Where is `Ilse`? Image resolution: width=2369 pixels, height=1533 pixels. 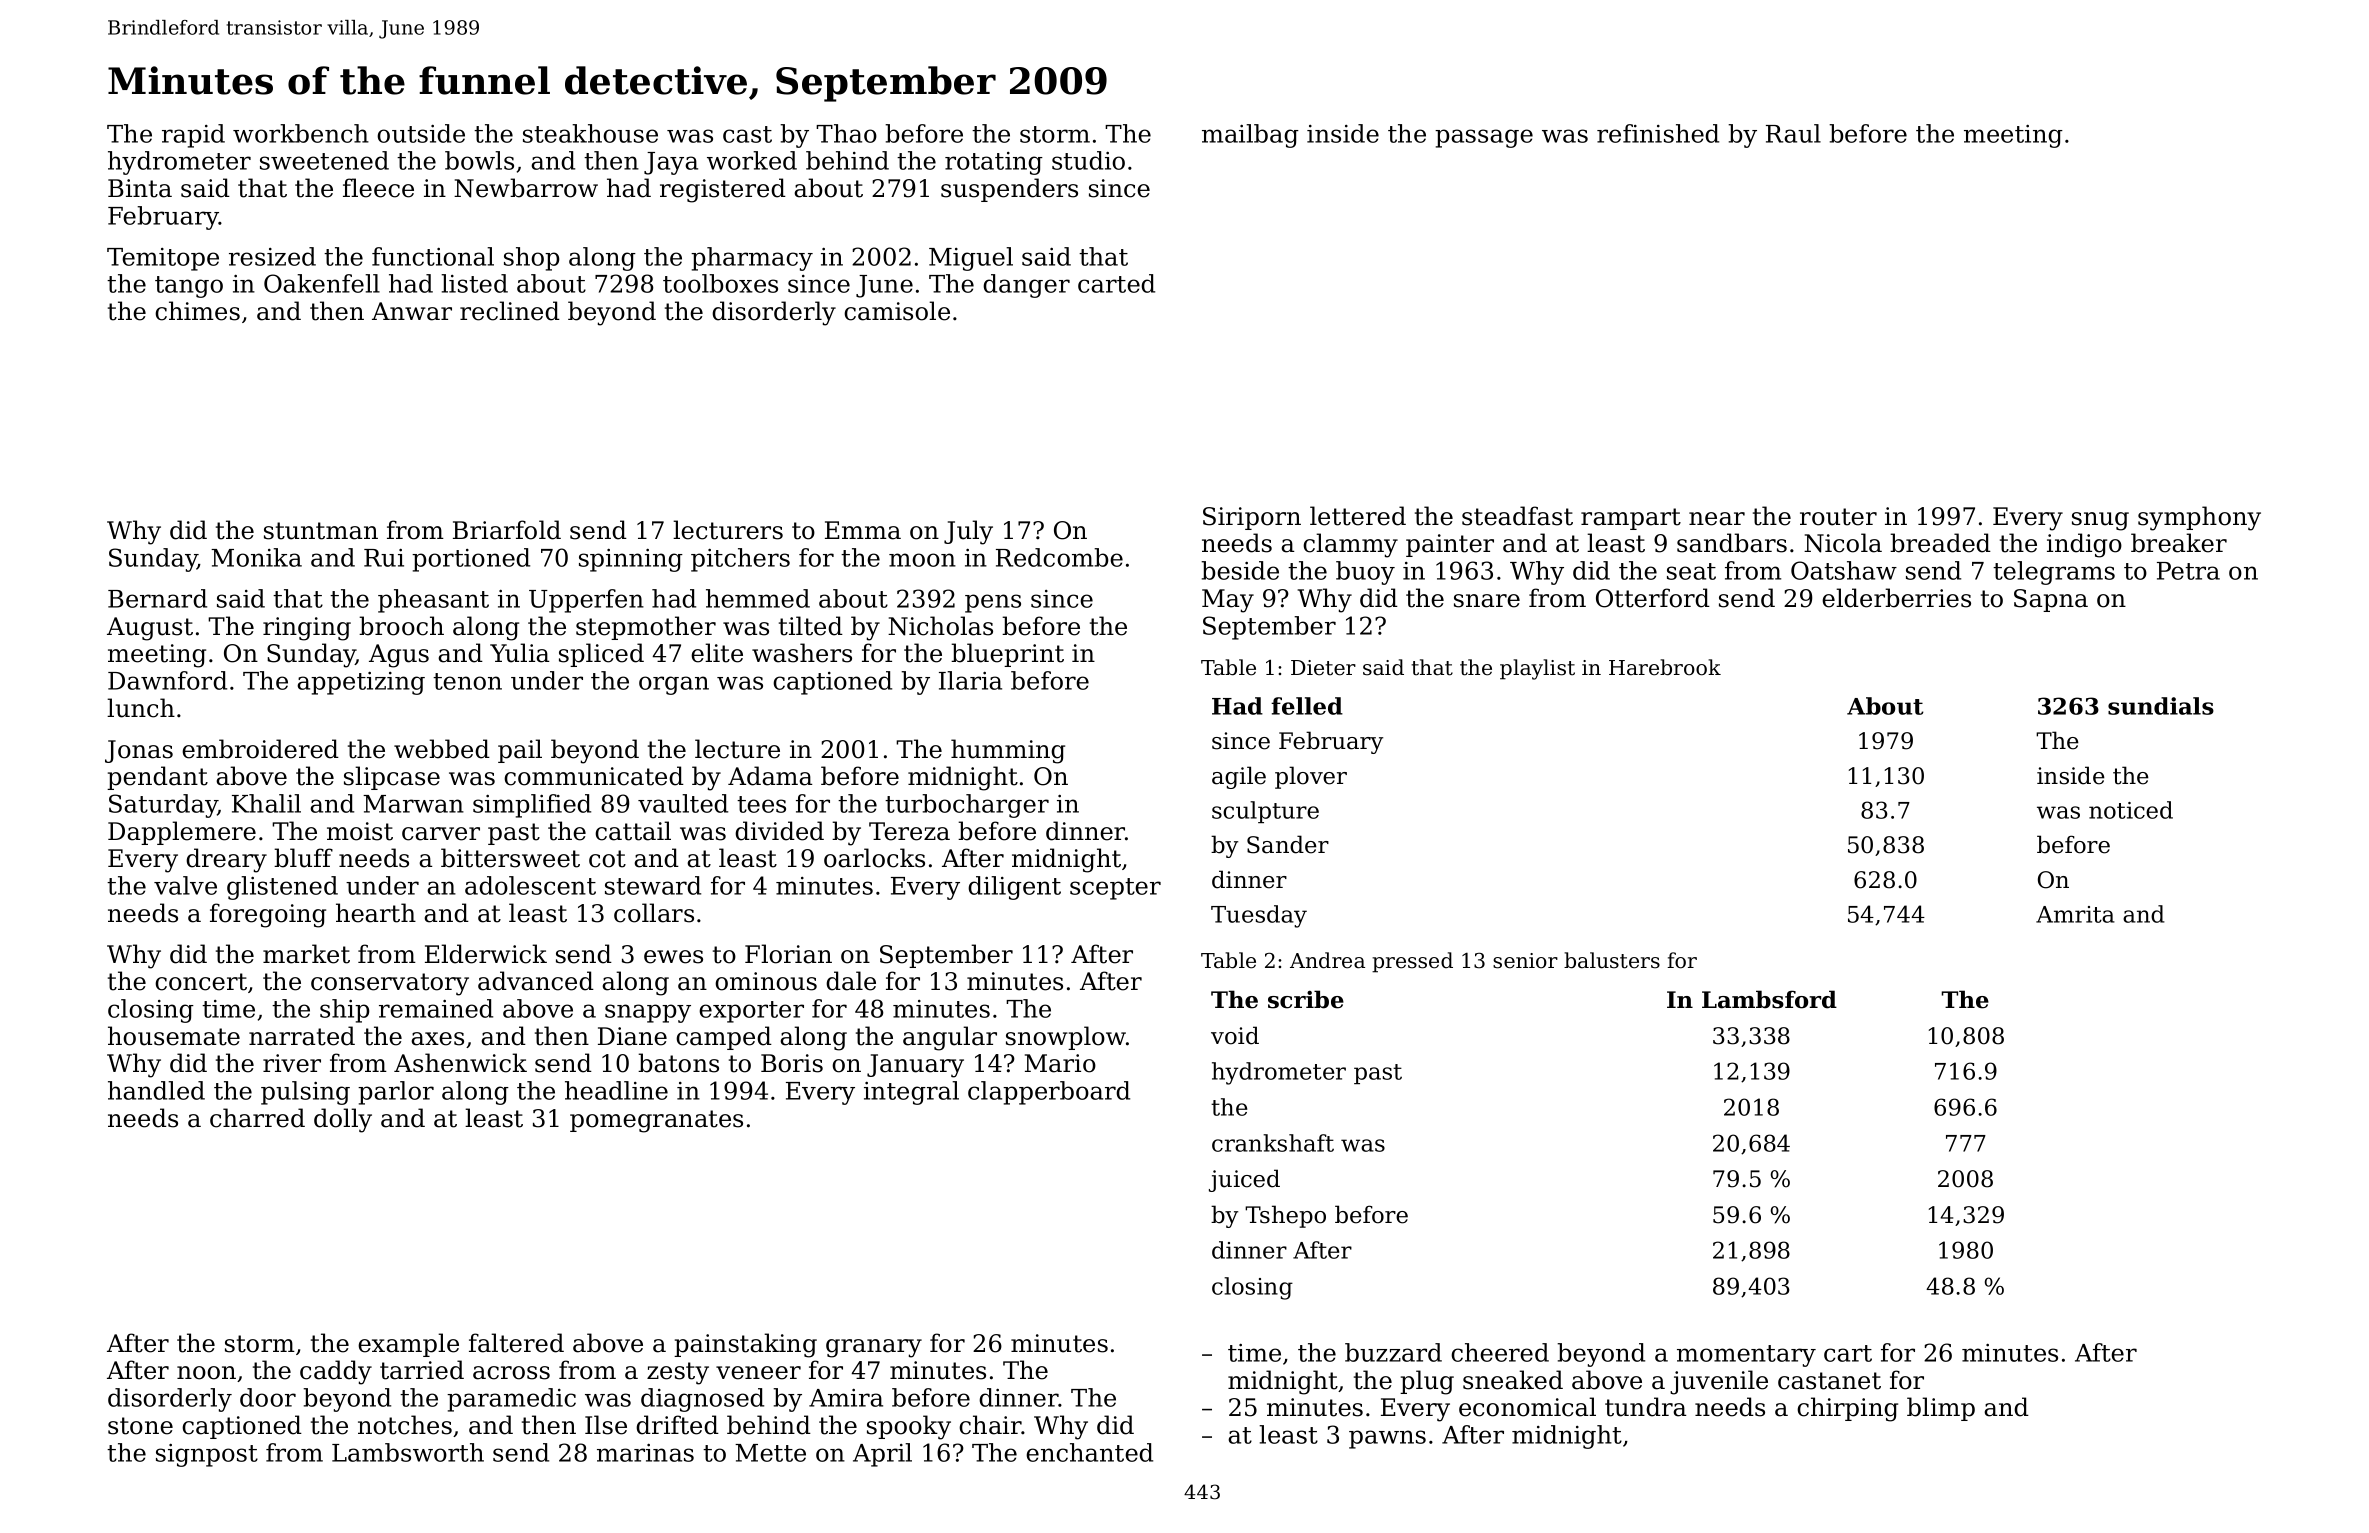
Ilse is located at coordinates (606, 1425).
